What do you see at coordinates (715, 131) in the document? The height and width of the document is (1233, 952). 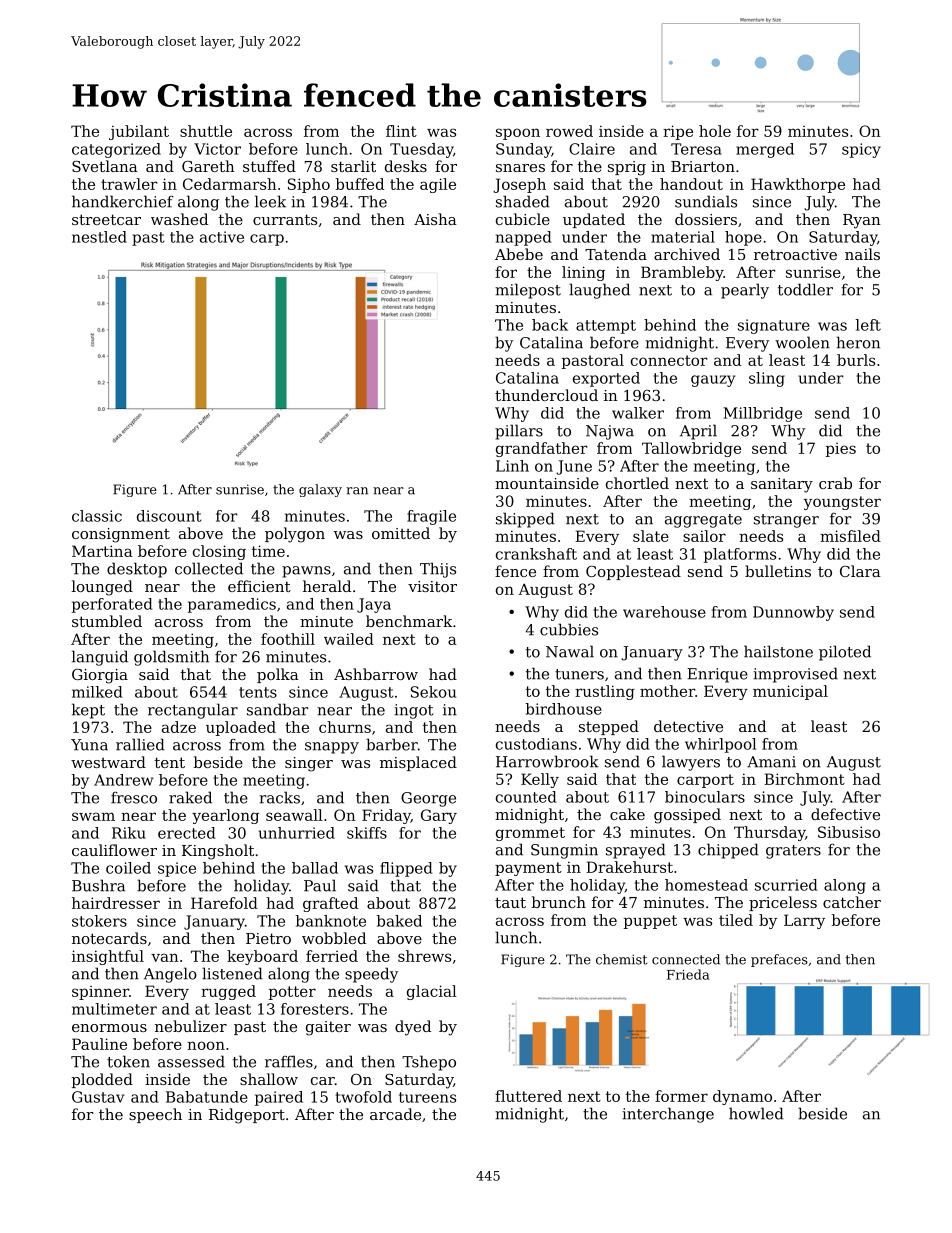 I see `hole` at bounding box center [715, 131].
